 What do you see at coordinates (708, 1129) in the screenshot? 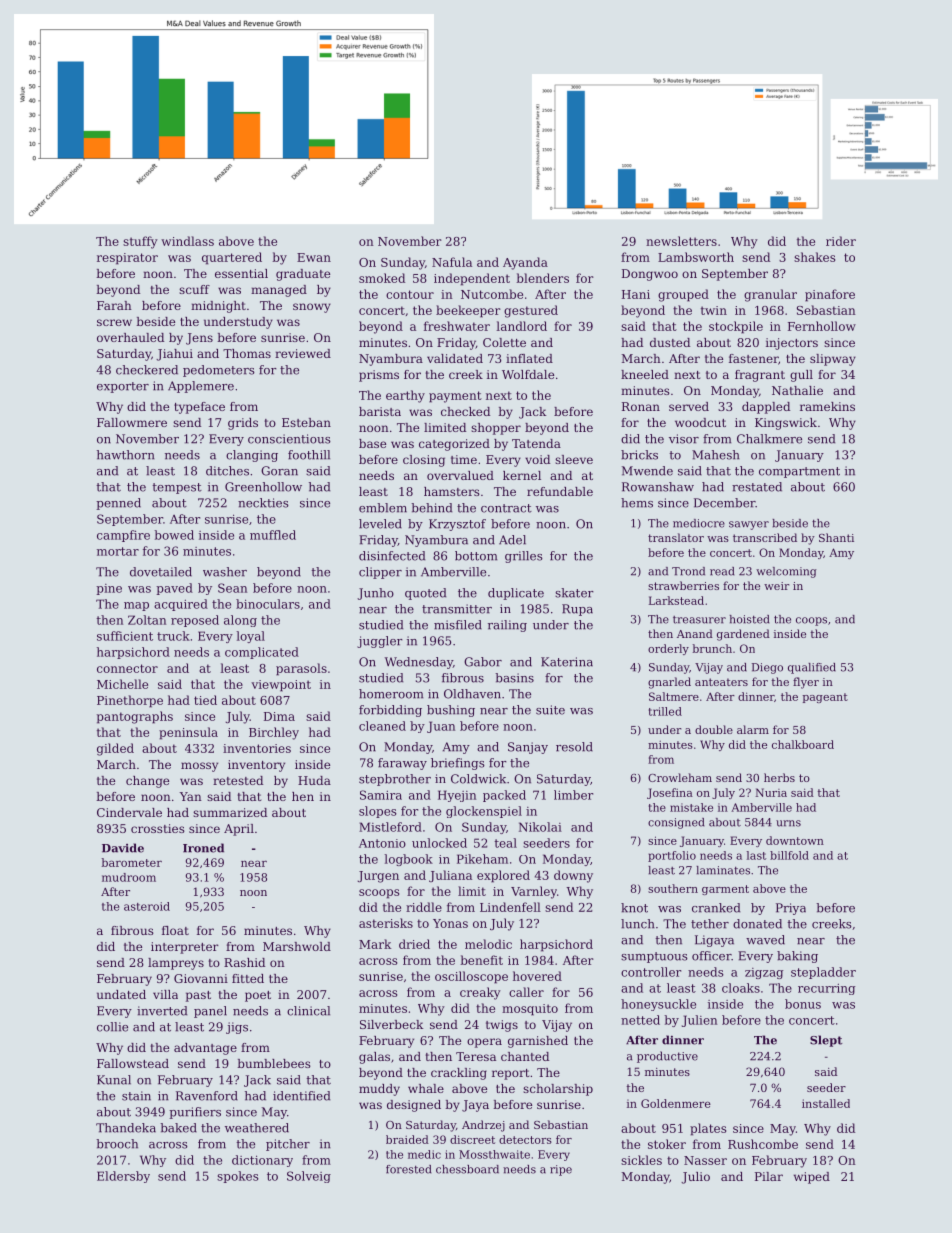
I see `plates` at bounding box center [708, 1129].
